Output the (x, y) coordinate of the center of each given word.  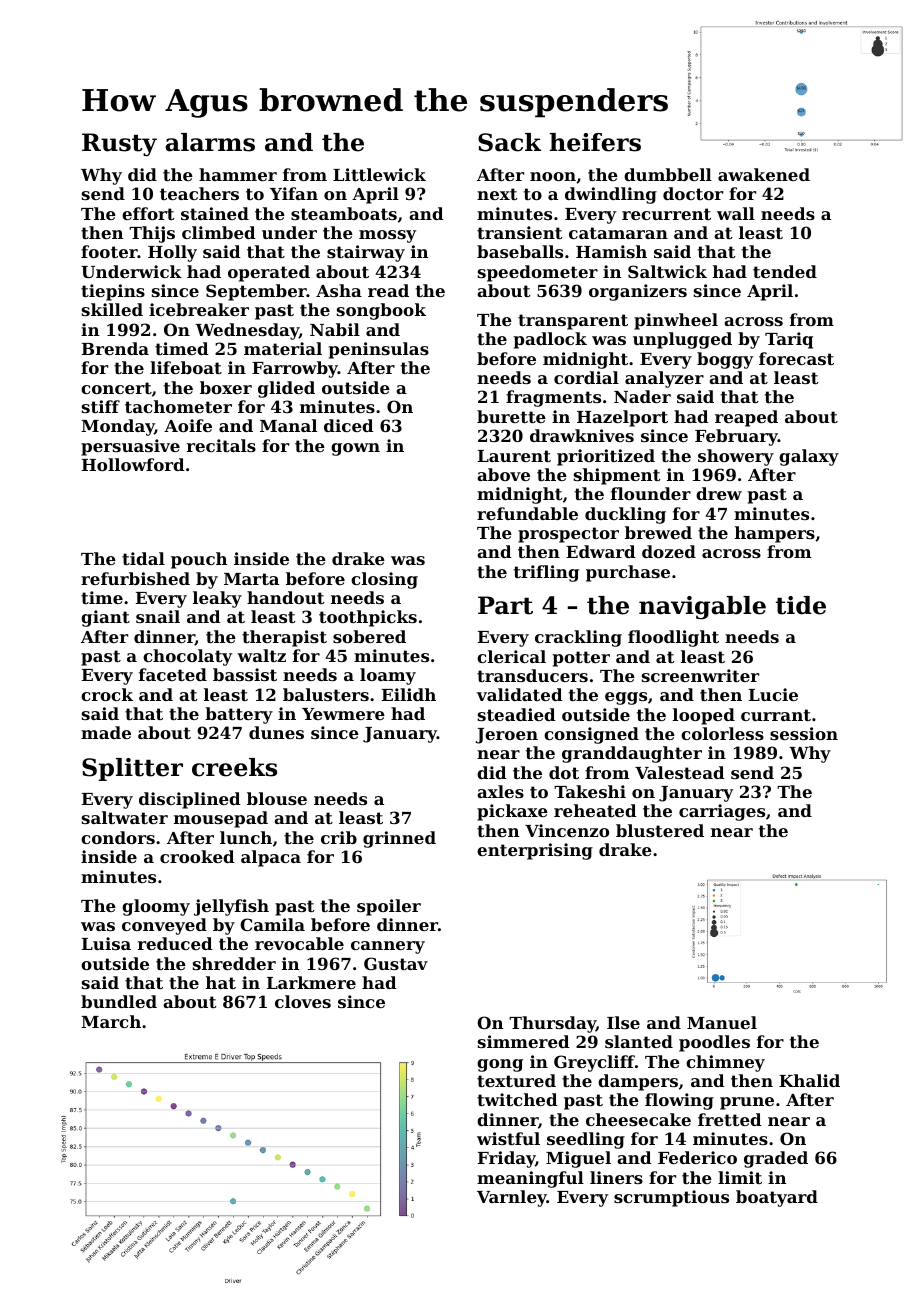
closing (384, 580)
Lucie (773, 694)
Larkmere (311, 982)
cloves (303, 1001)
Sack (509, 142)
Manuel (722, 1022)
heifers (595, 142)
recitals (221, 445)
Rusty (119, 145)
